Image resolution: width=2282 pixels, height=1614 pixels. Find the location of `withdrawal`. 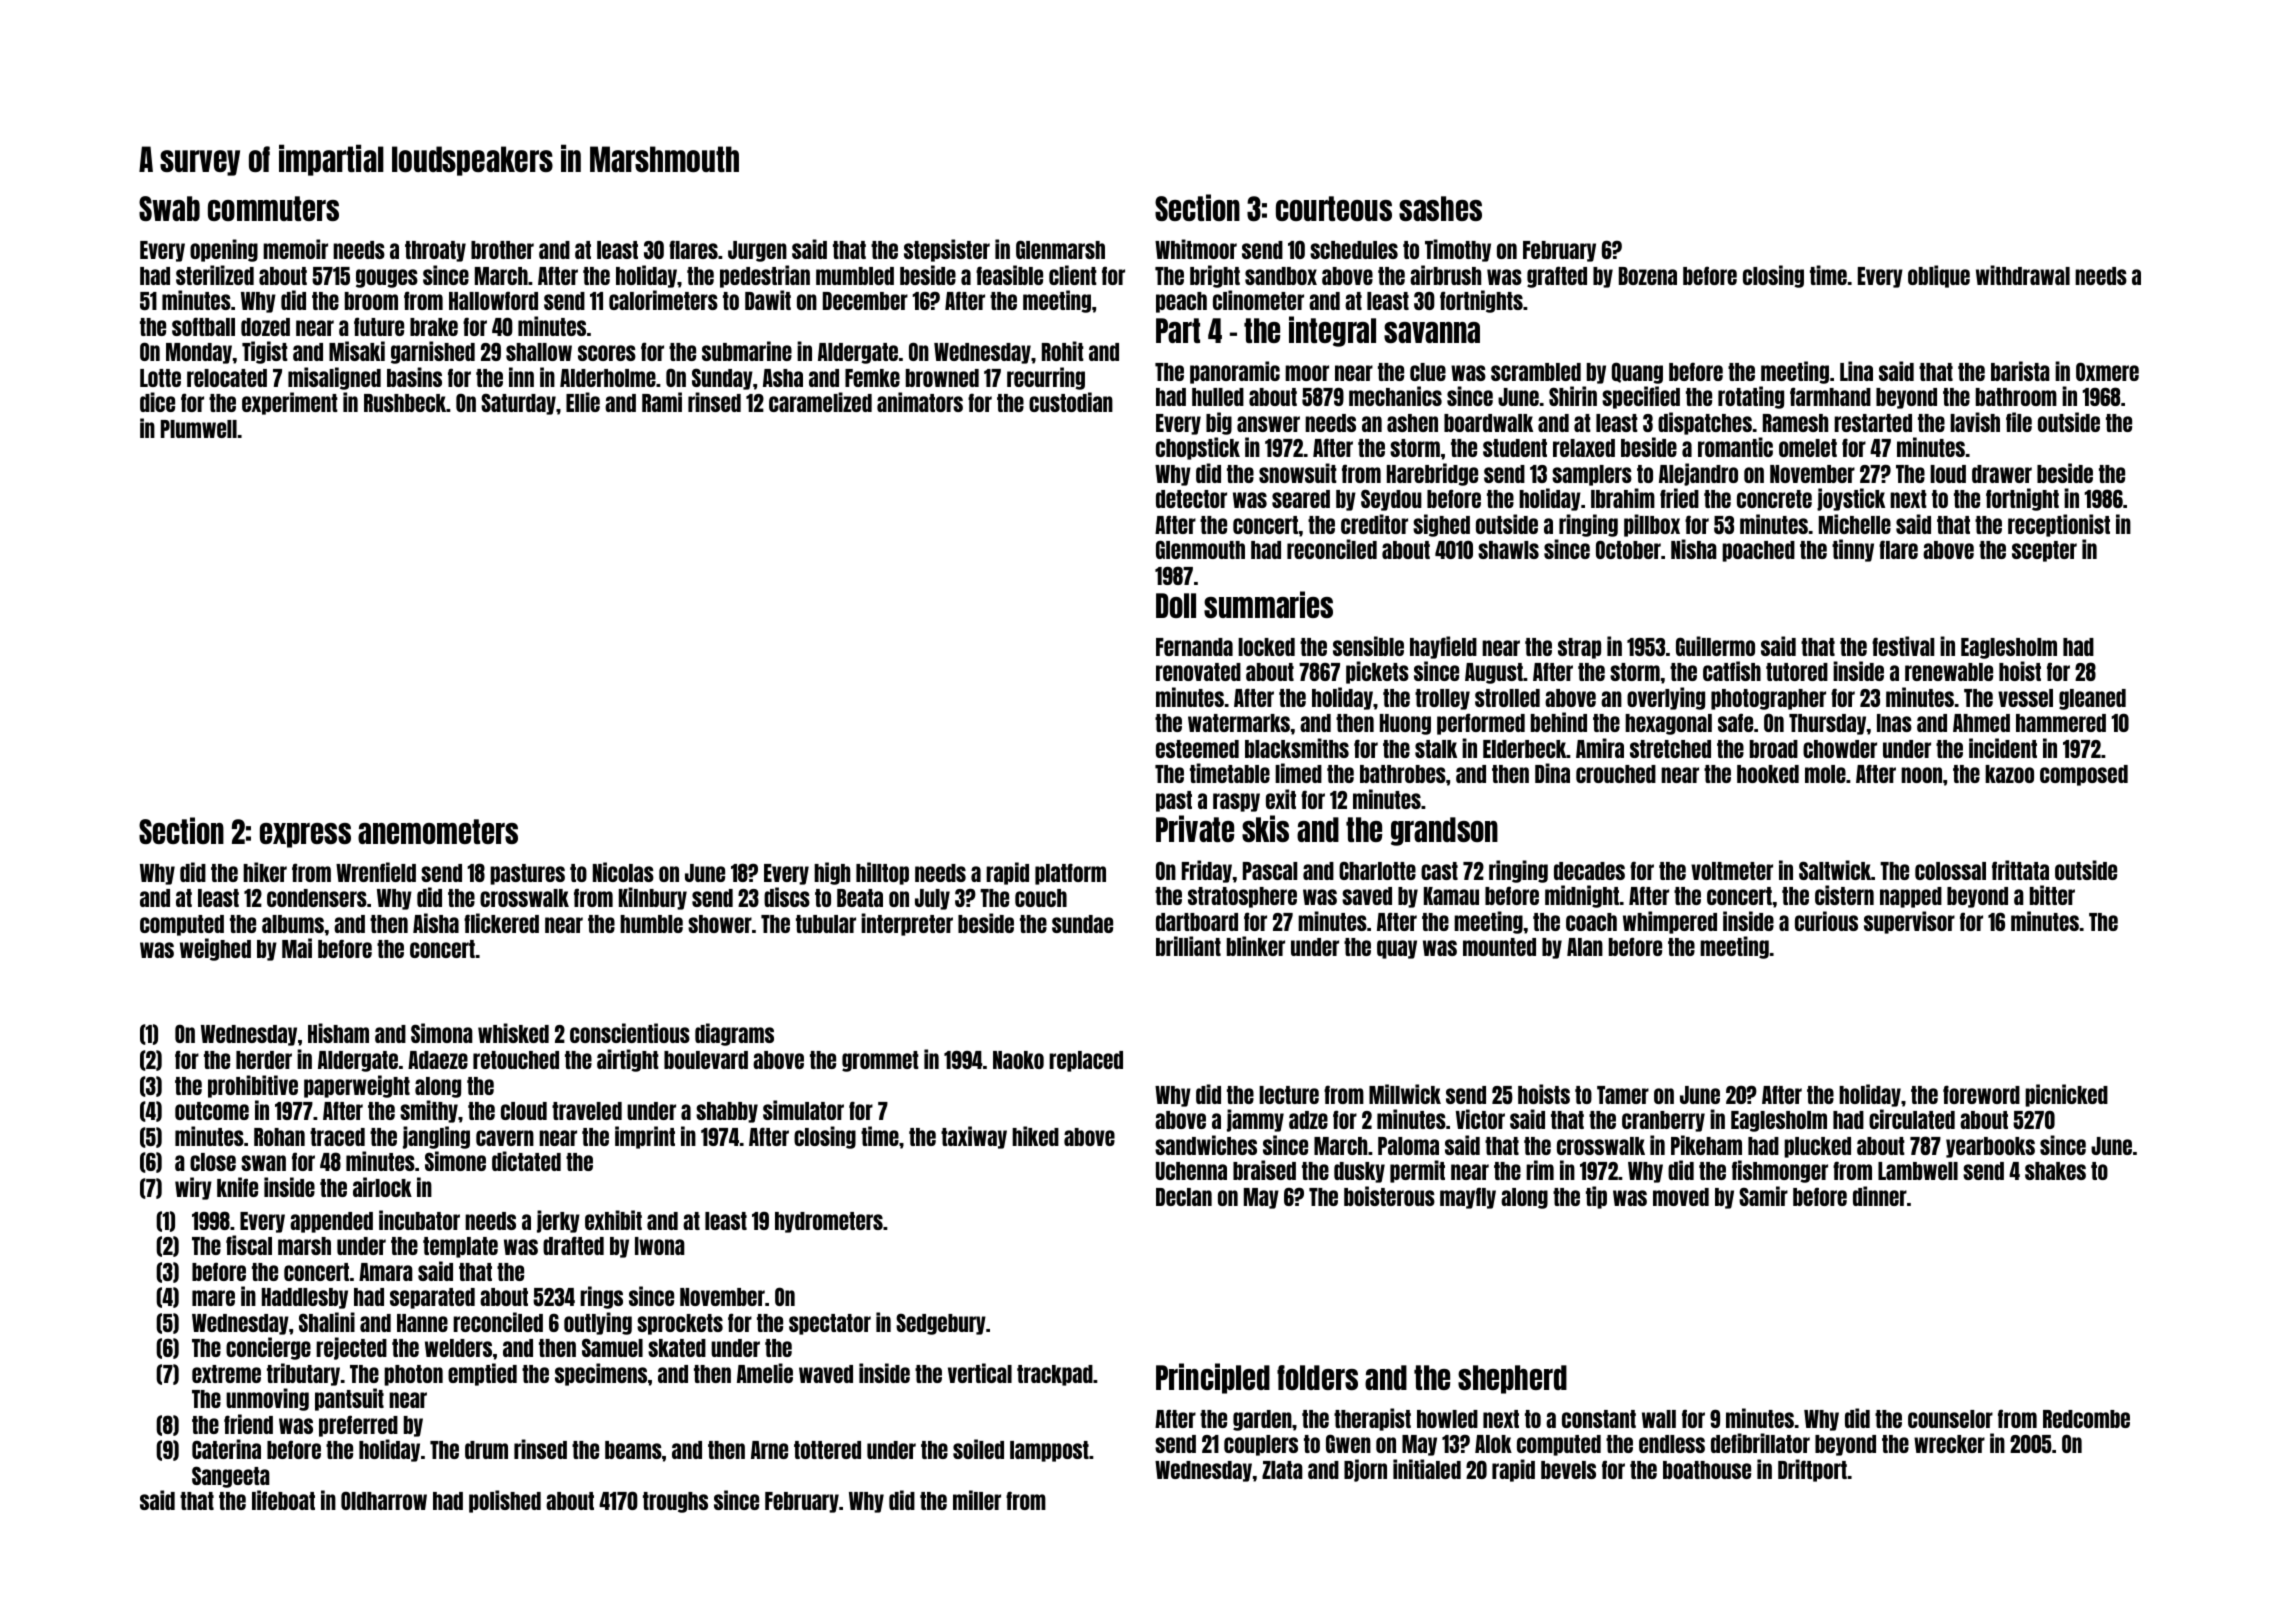

withdrawal is located at coordinates (2023, 275).
